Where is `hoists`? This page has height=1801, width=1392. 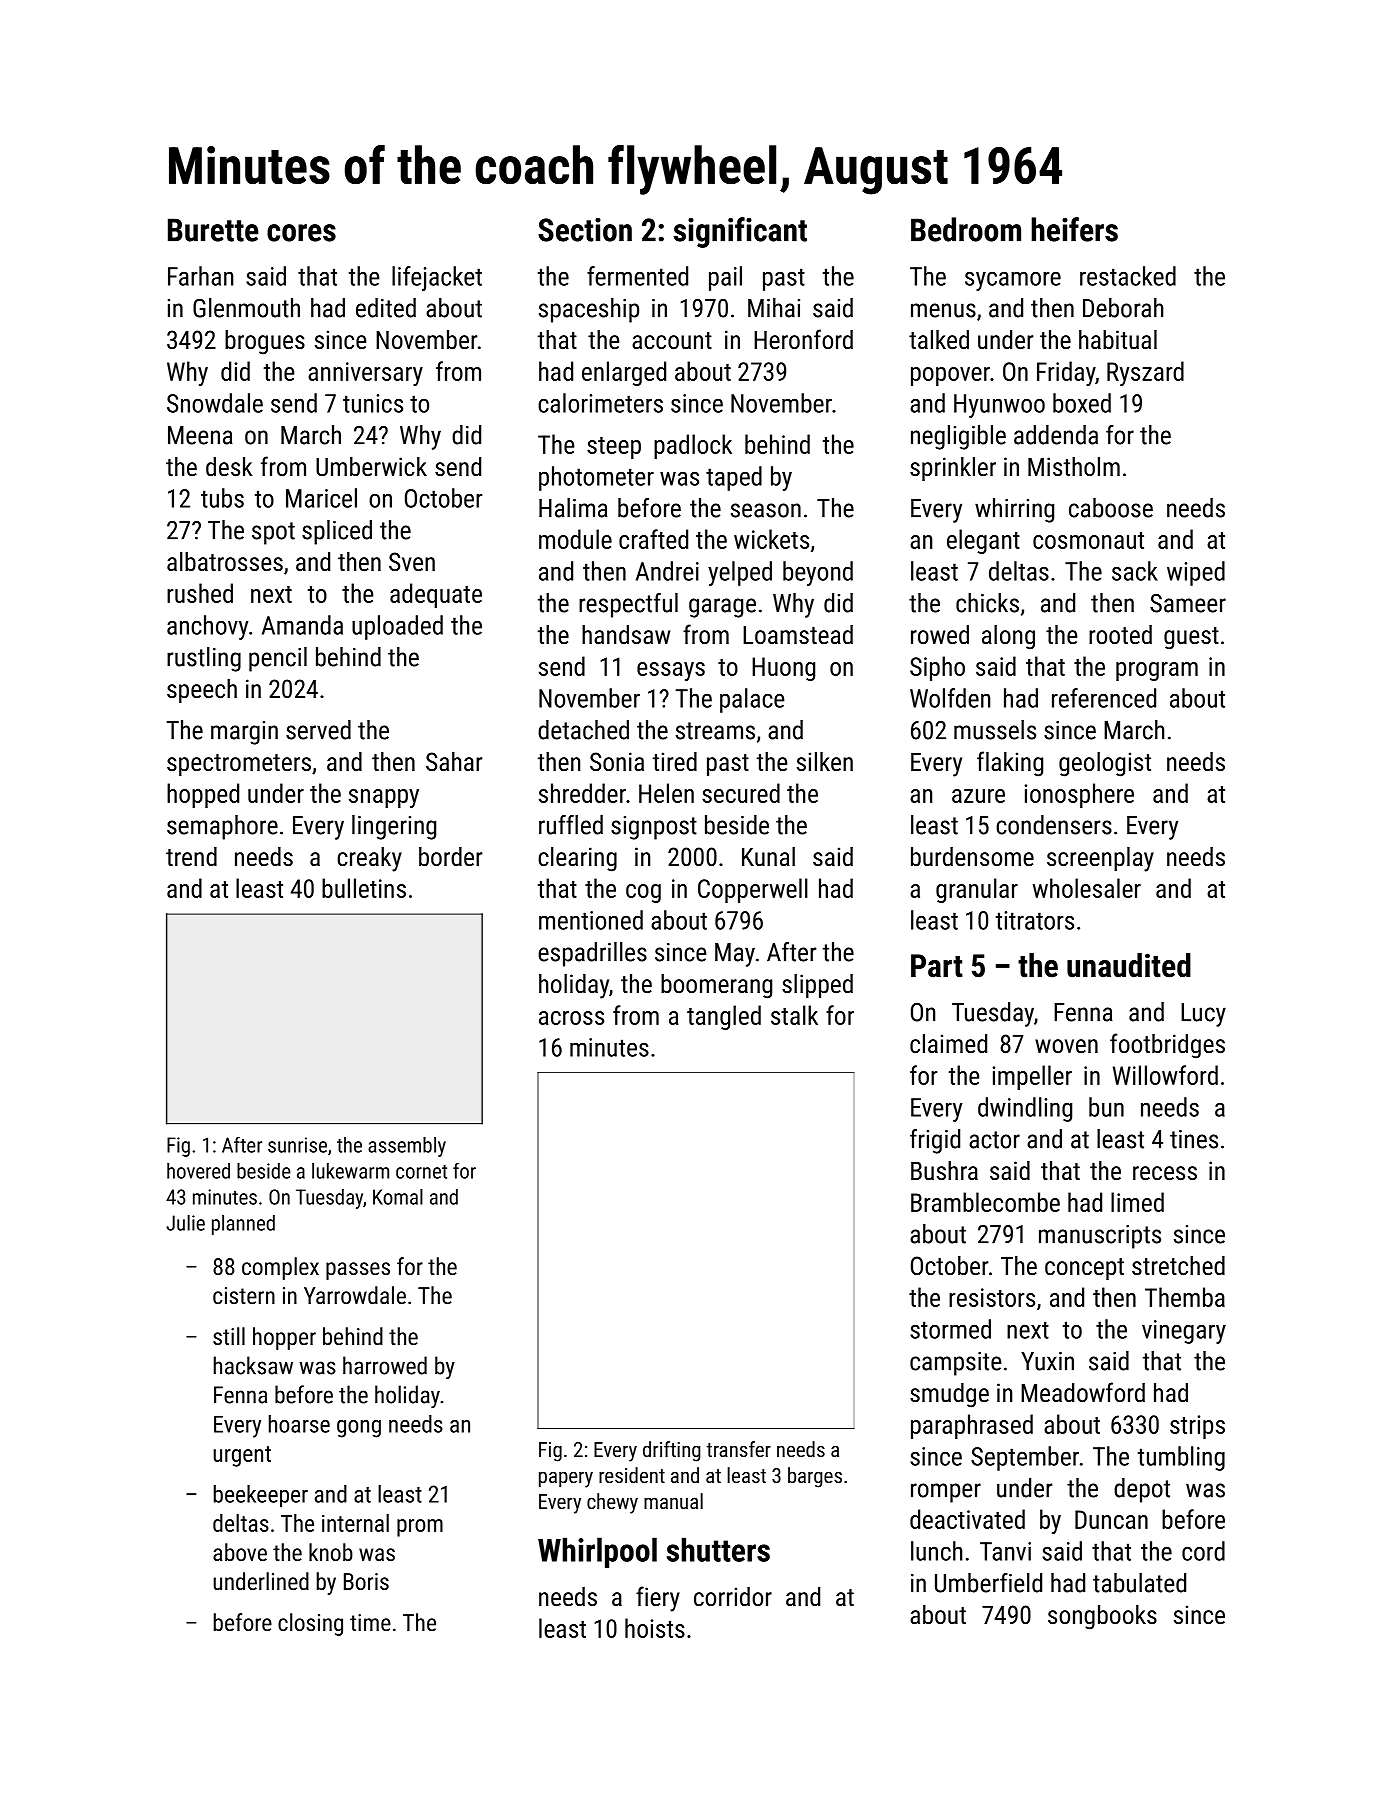 hoists is located at coordinates (655, 1628).
